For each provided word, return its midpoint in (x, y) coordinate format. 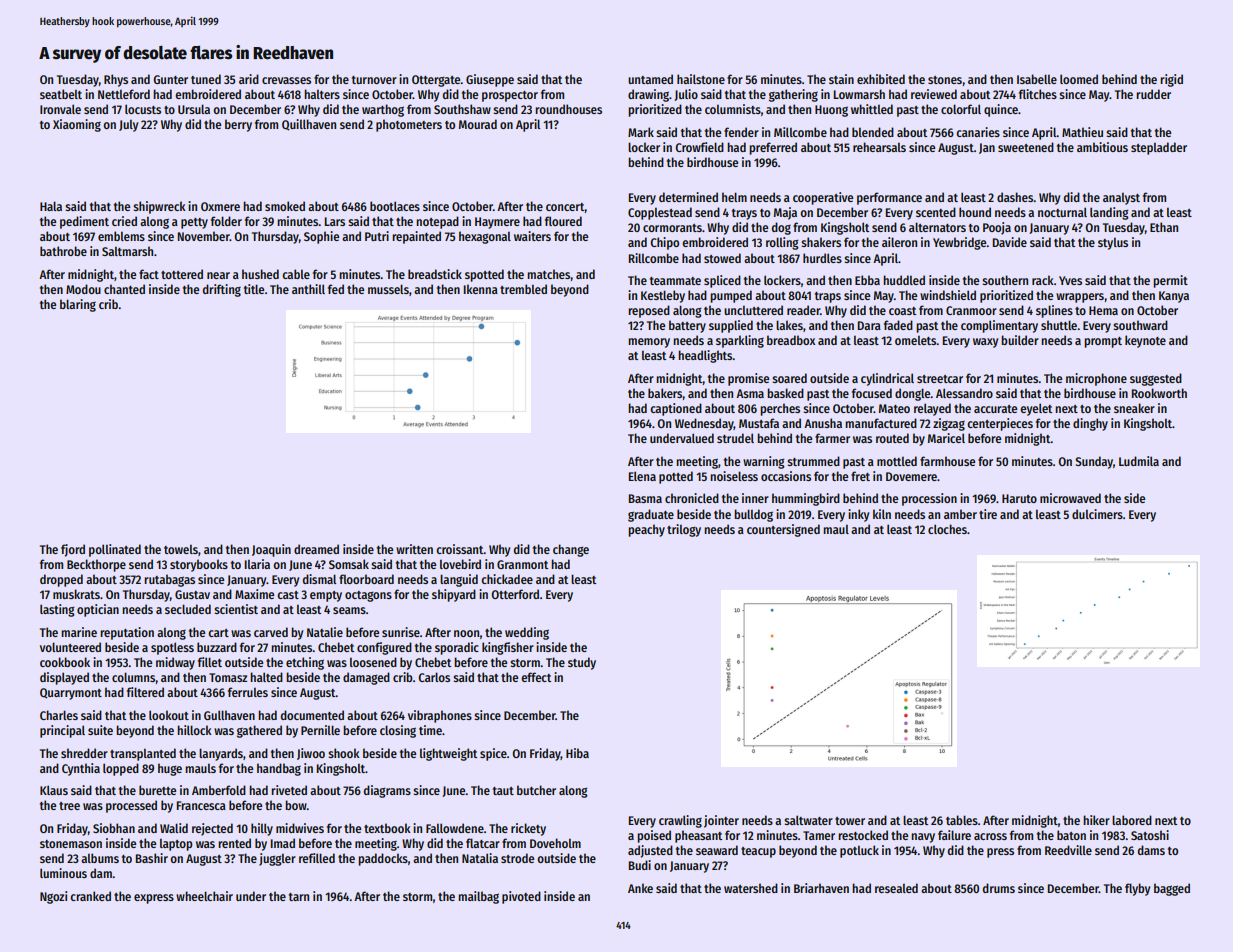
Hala (51, 206)
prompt (1103, 342)
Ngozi (53, 897)
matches (549, 274)
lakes (789, 325)
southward (1140, 325)
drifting (221, 290)
